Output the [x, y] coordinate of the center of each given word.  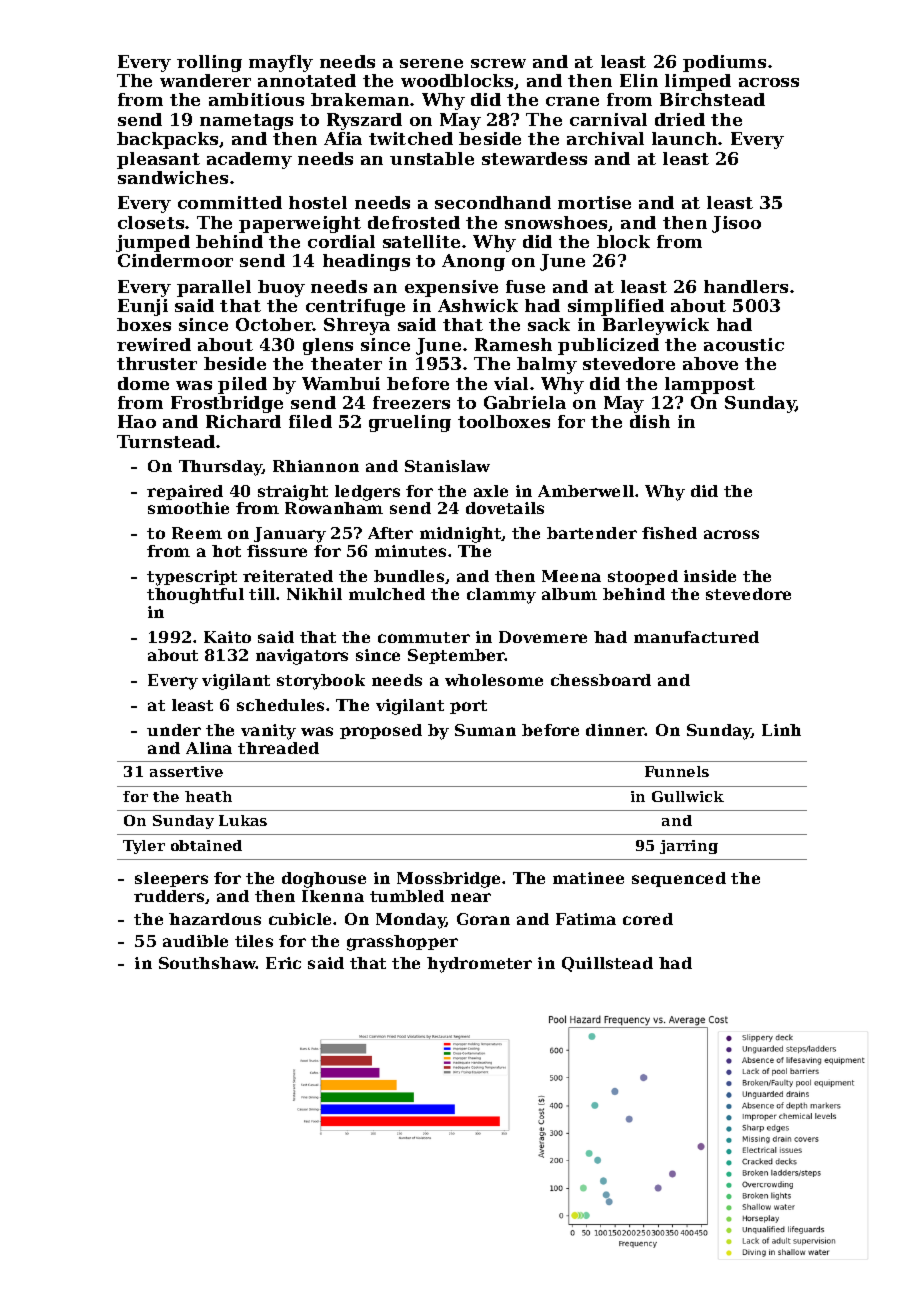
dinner [615, 730]
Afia [343, 138]
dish [650, 421]
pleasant [158, 160]
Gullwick [688, 796]
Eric [283, 963]
